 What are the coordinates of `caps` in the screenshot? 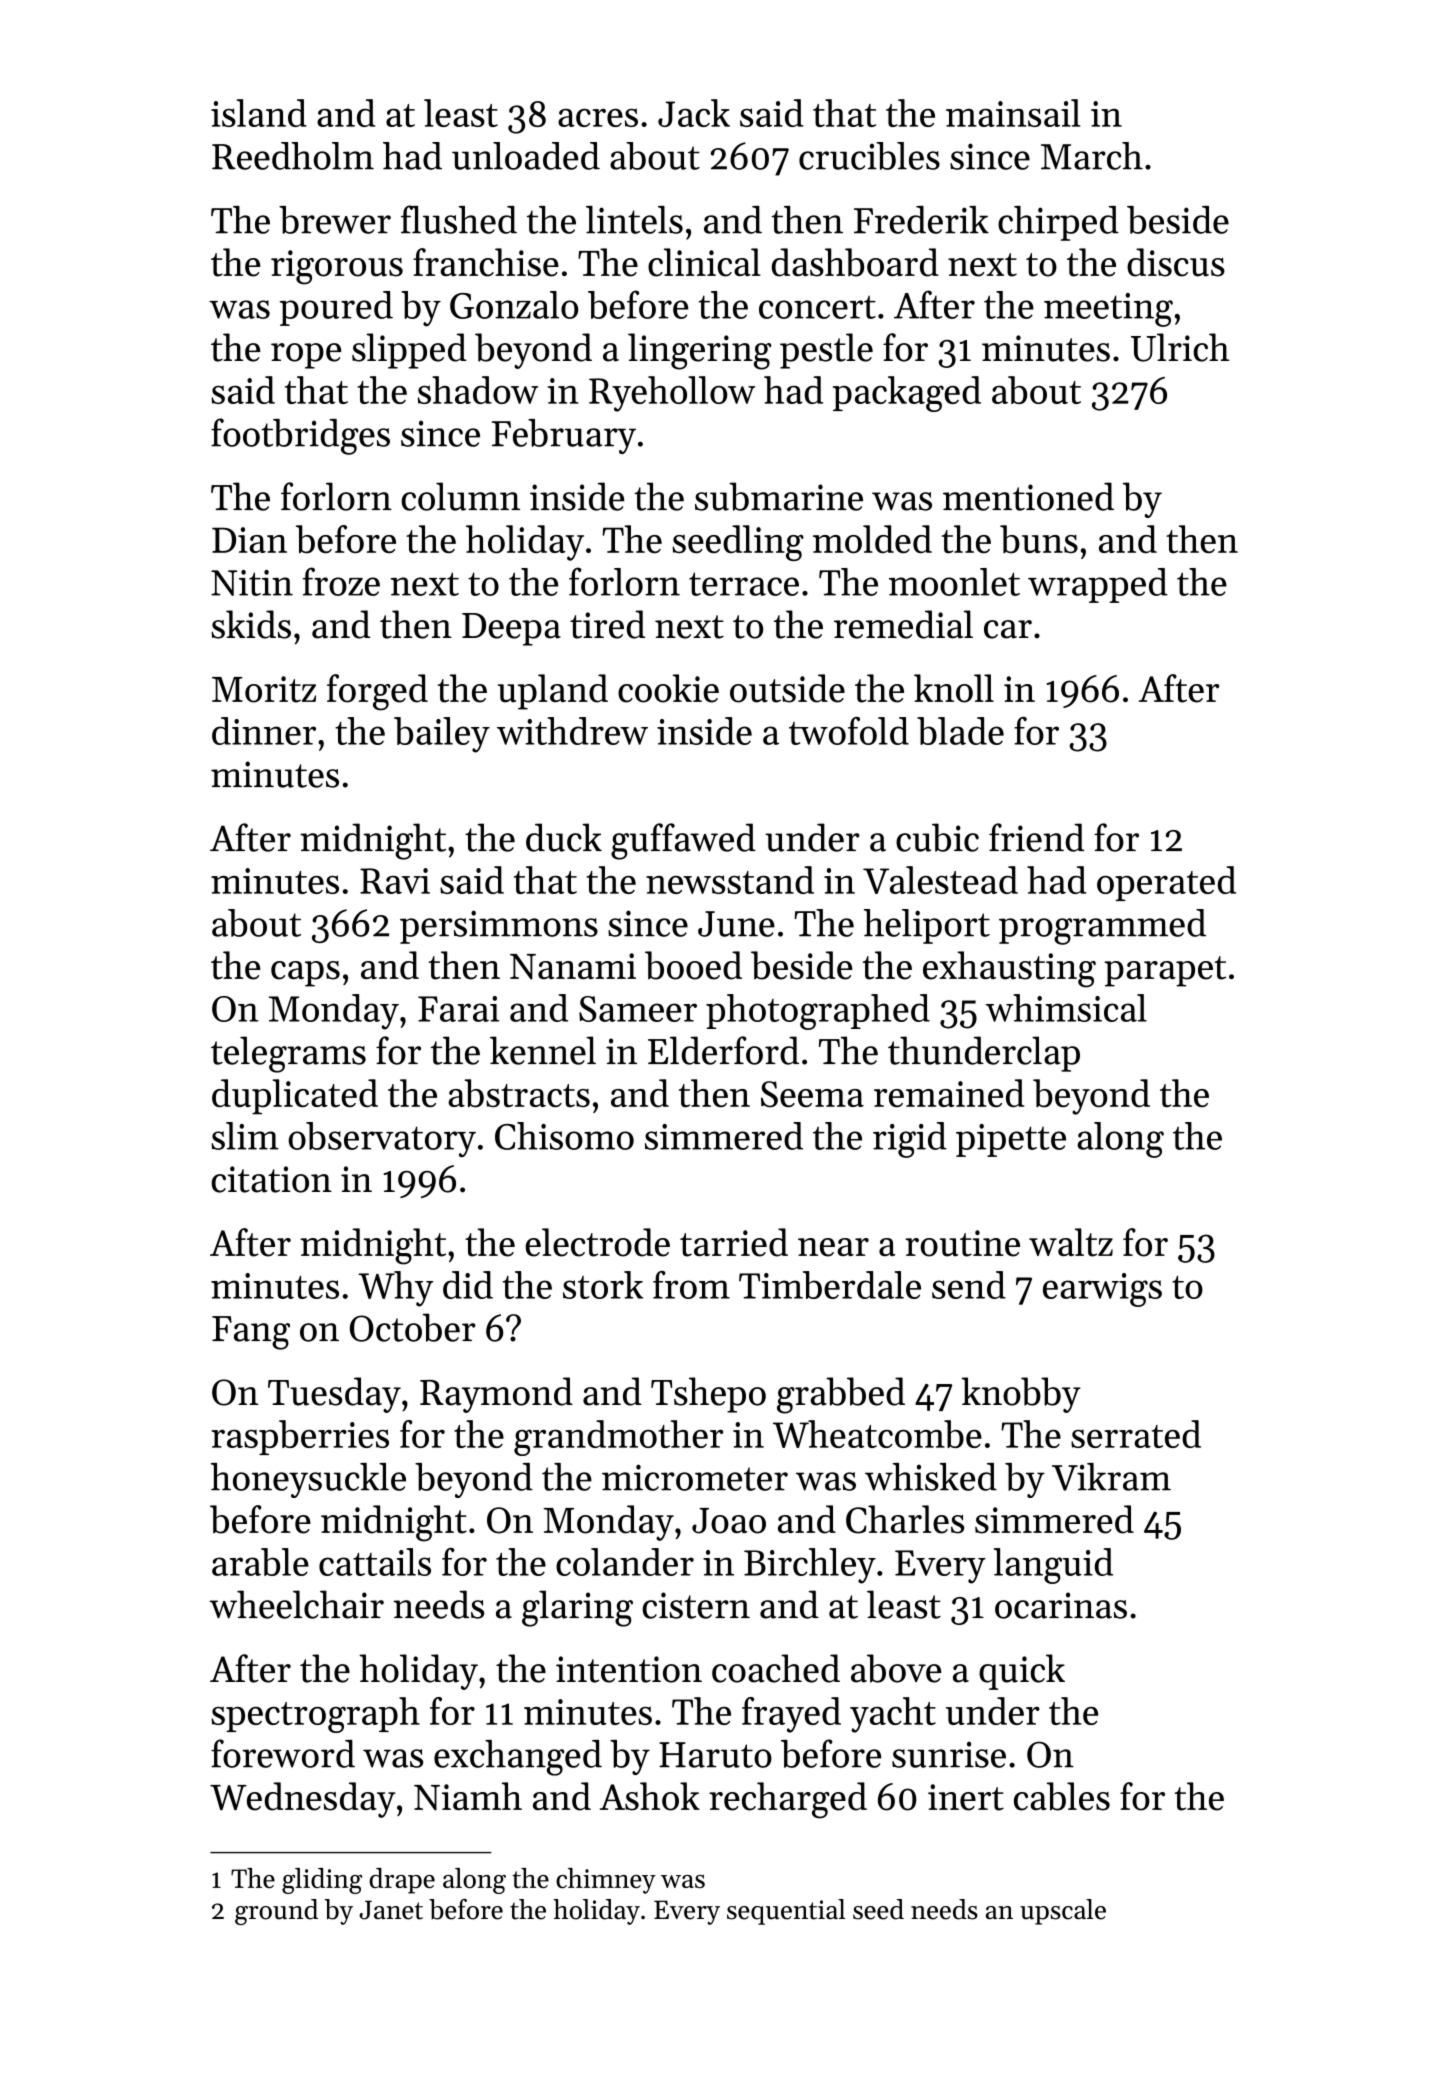 It's located at (305, 974).
